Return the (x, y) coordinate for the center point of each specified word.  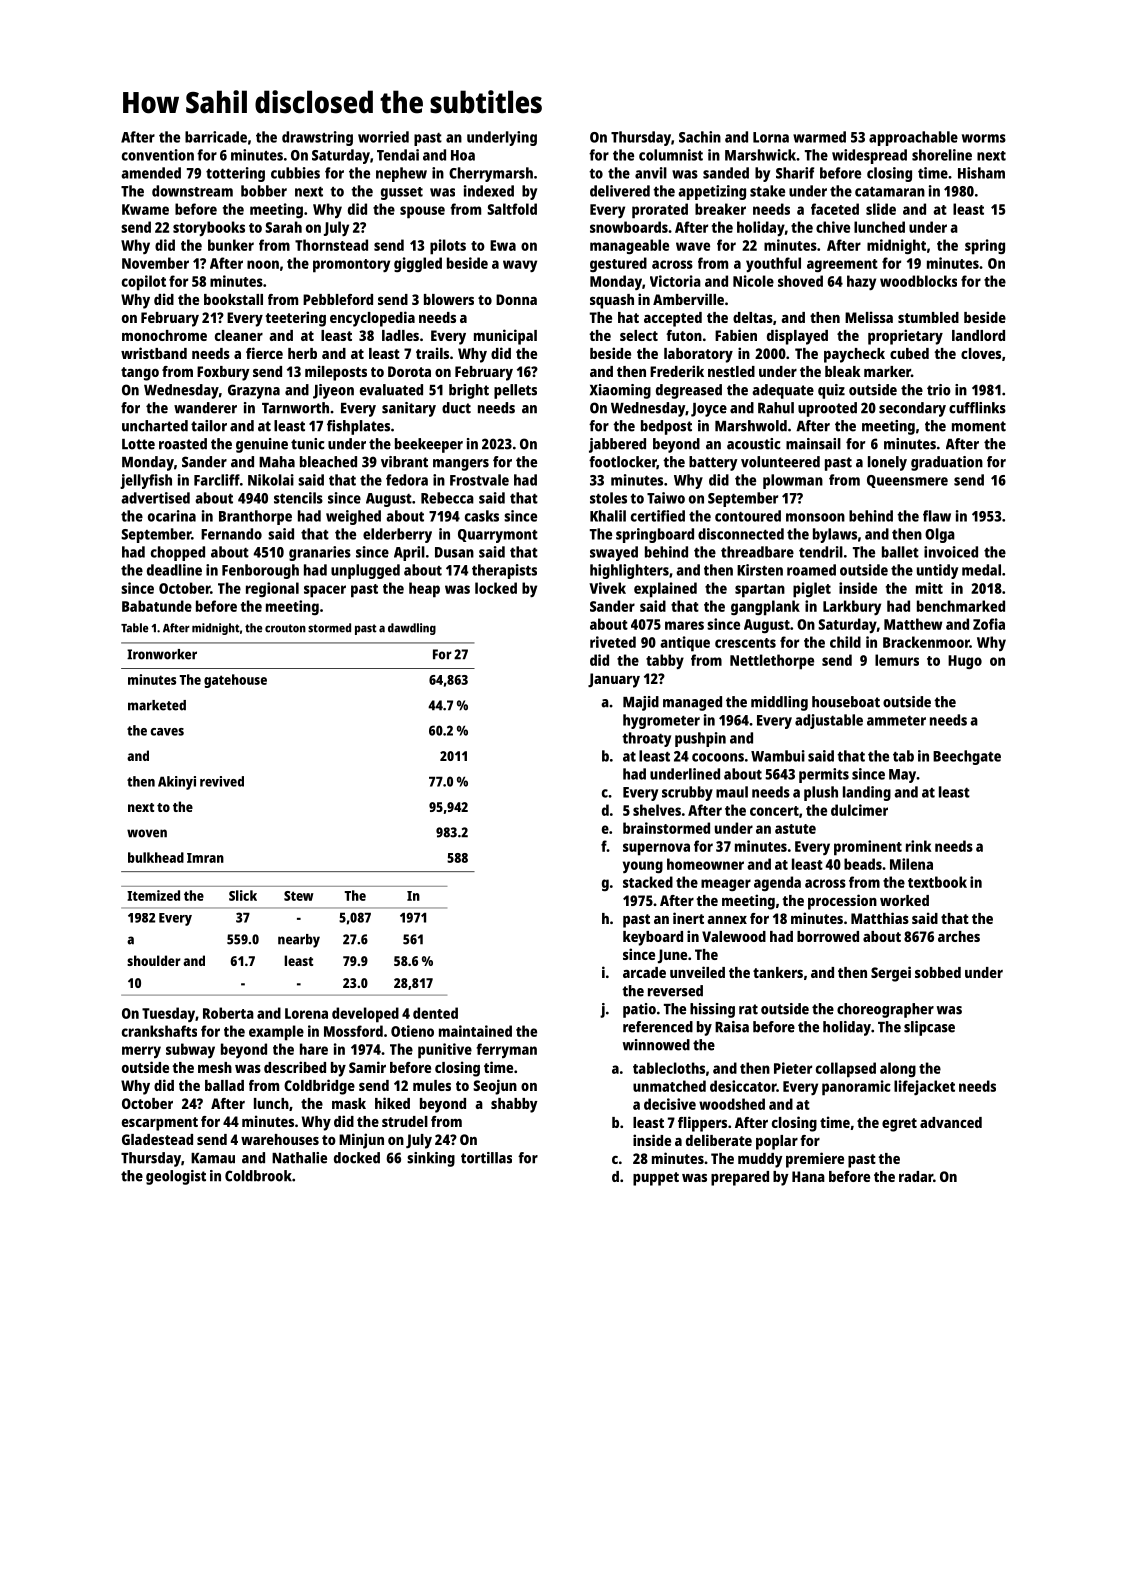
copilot (144, 283)
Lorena (306, 1013)
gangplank (765, 608)
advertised (155, 498)
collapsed (846, 1070)
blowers (449, 299)
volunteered (780, 462)
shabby (514, 1105)
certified (658, 516)
